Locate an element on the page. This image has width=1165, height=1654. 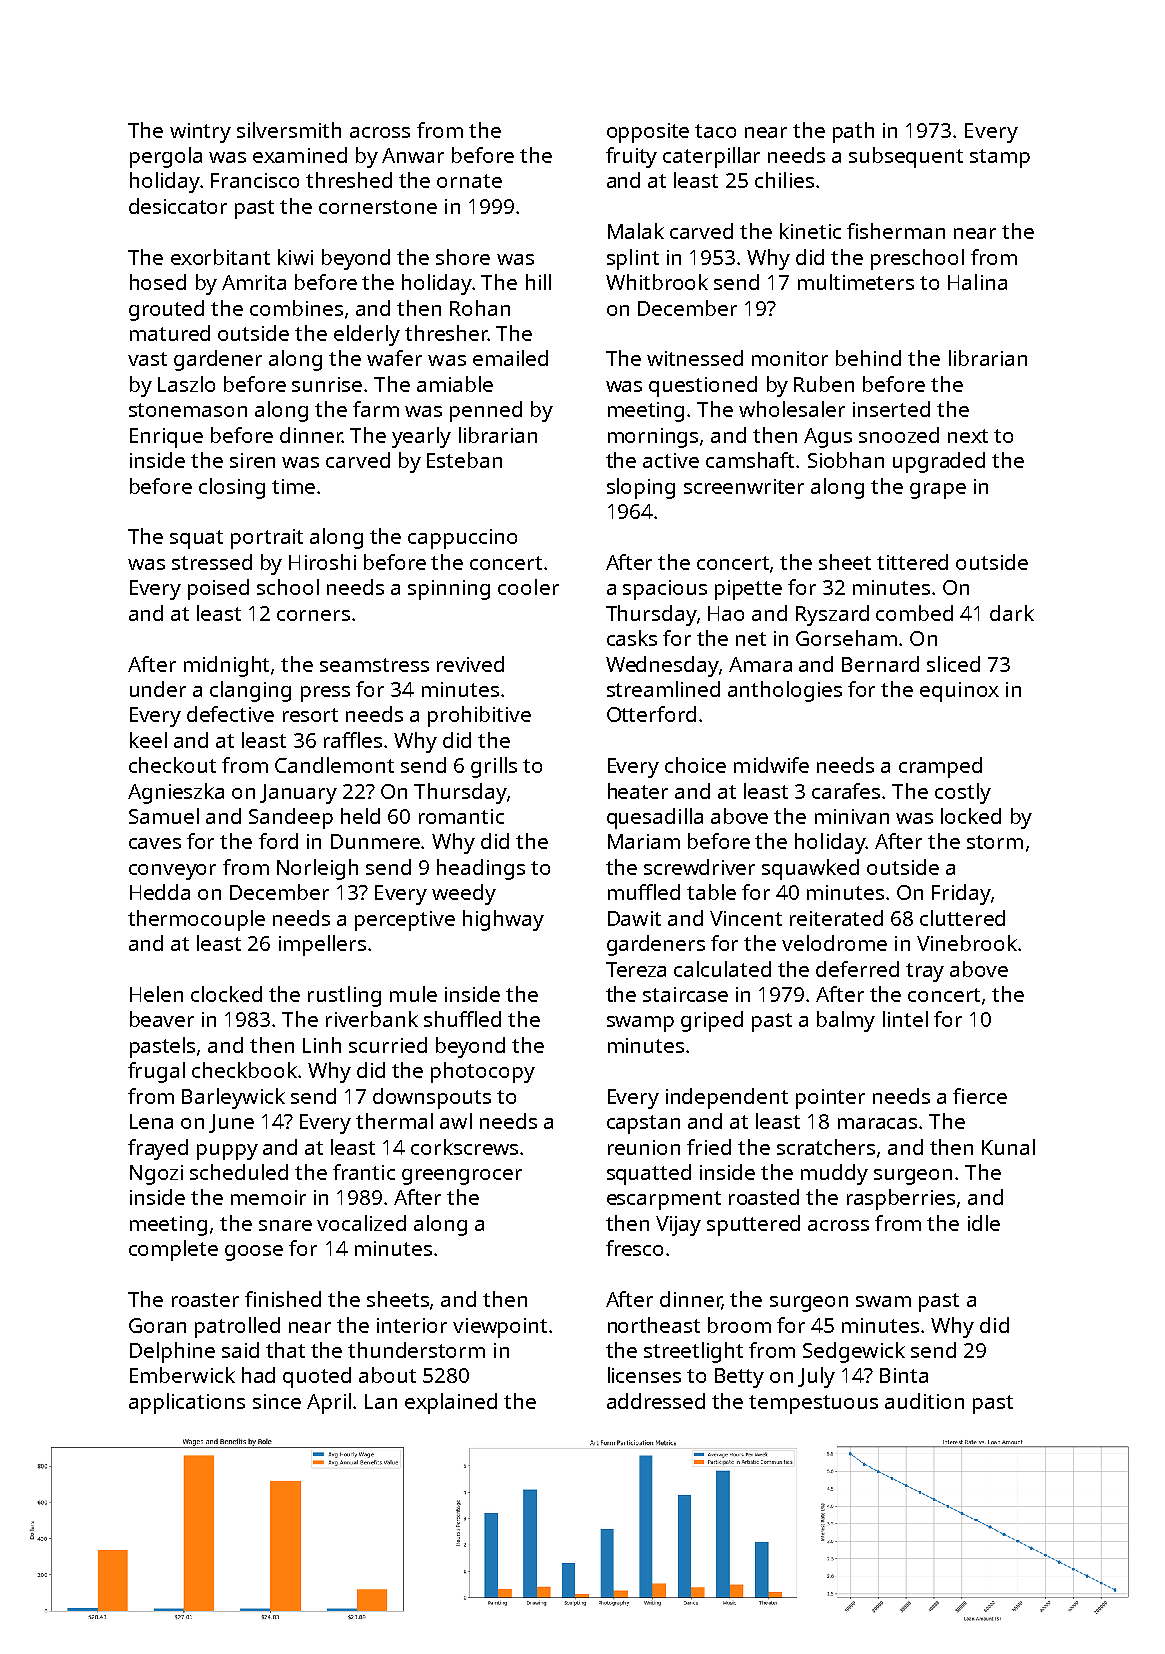
emailed is located at coordinates (510, 358).
